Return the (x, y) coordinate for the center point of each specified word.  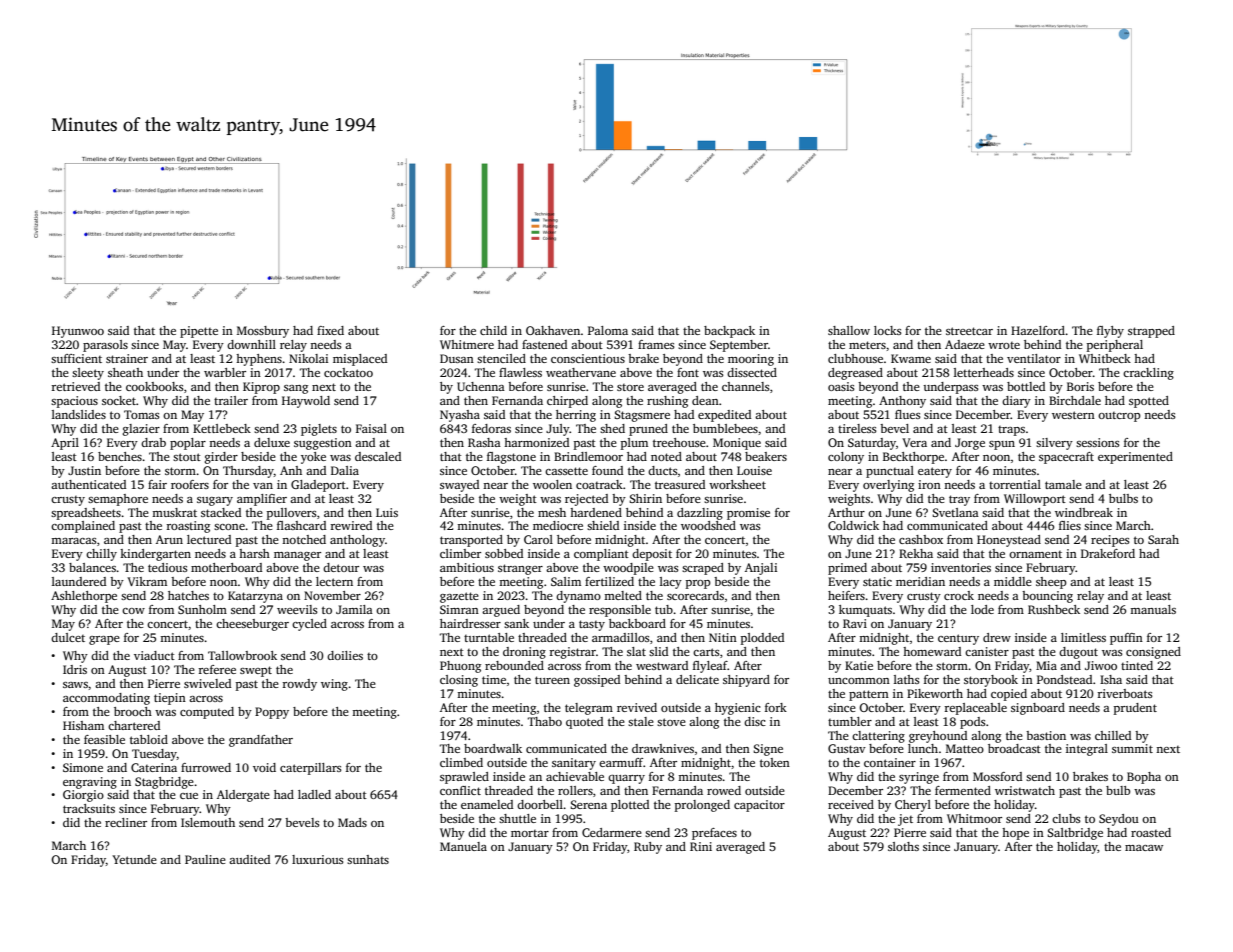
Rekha (916, 553)
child (493, 330)
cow (133, 611)
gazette (459, 597)
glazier (141, 430)
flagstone (511, 458)
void (264, 767)
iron (929, 484)
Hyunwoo (78, 332)
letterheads (984, 372)
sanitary (574, 764)
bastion (1046, 735)
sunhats (368, 859)
